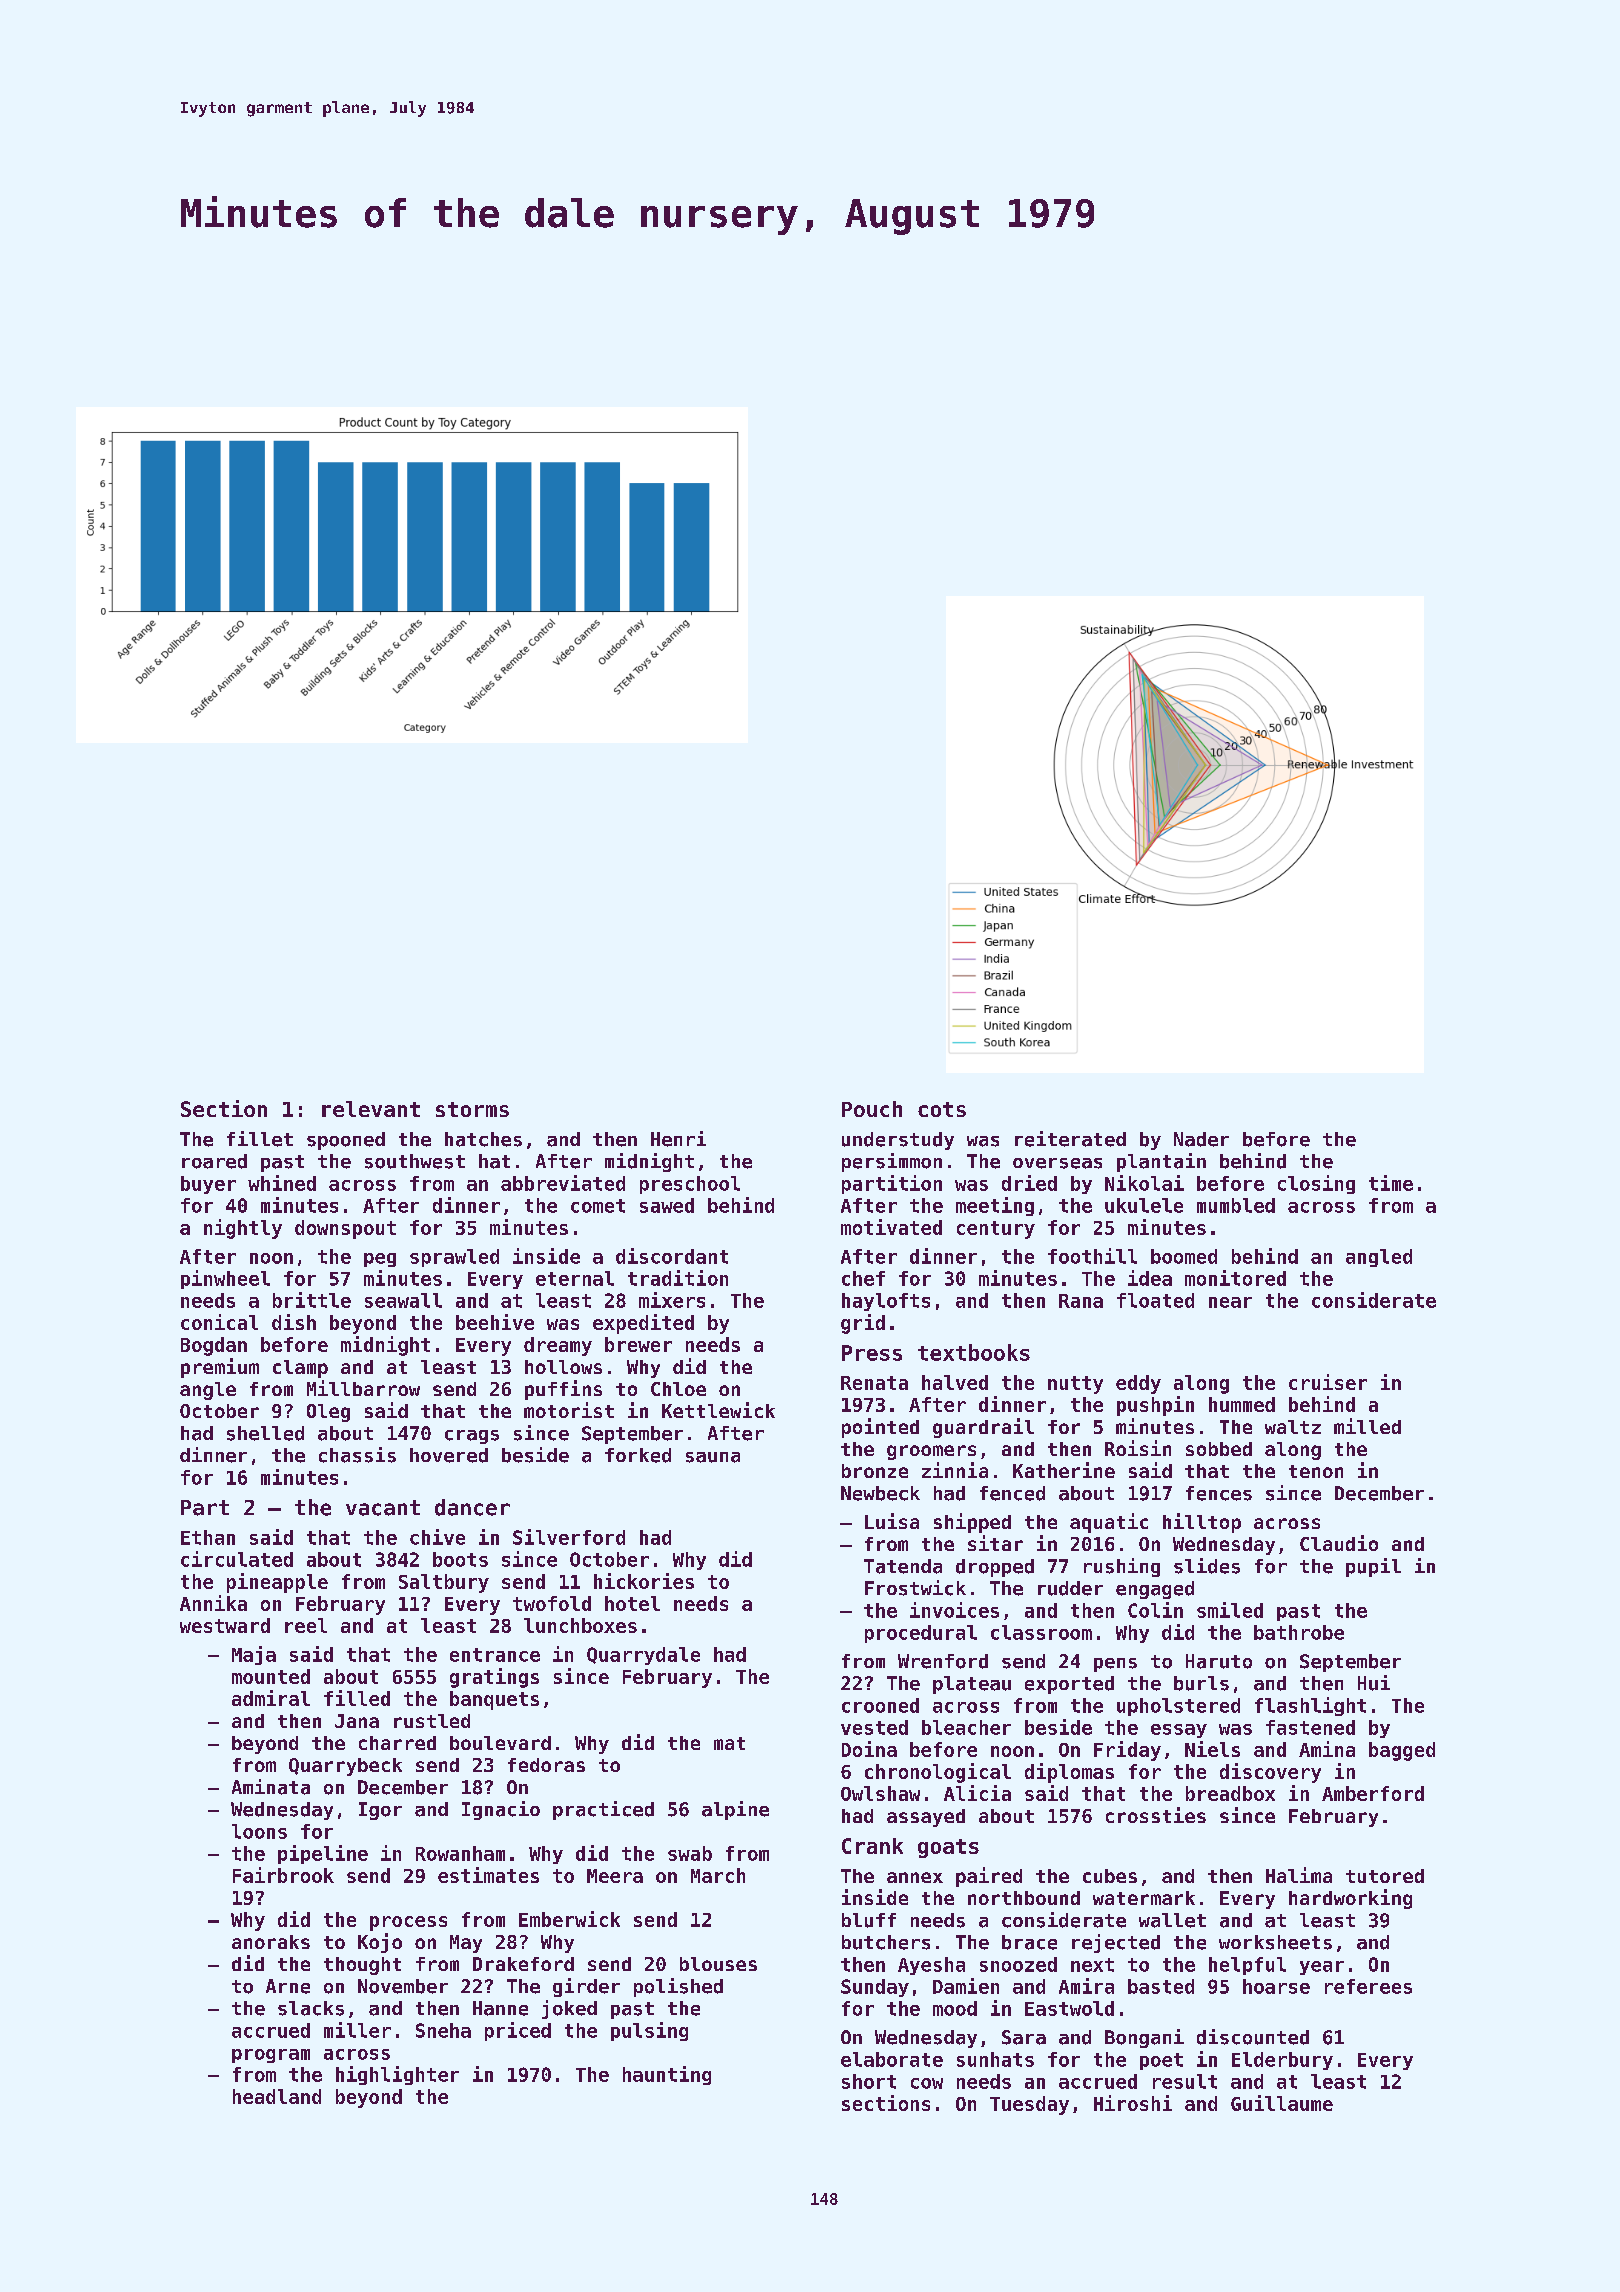  Describe the element at coordinates (1328, 1382) in the image. I see `cruiser` at that location.
